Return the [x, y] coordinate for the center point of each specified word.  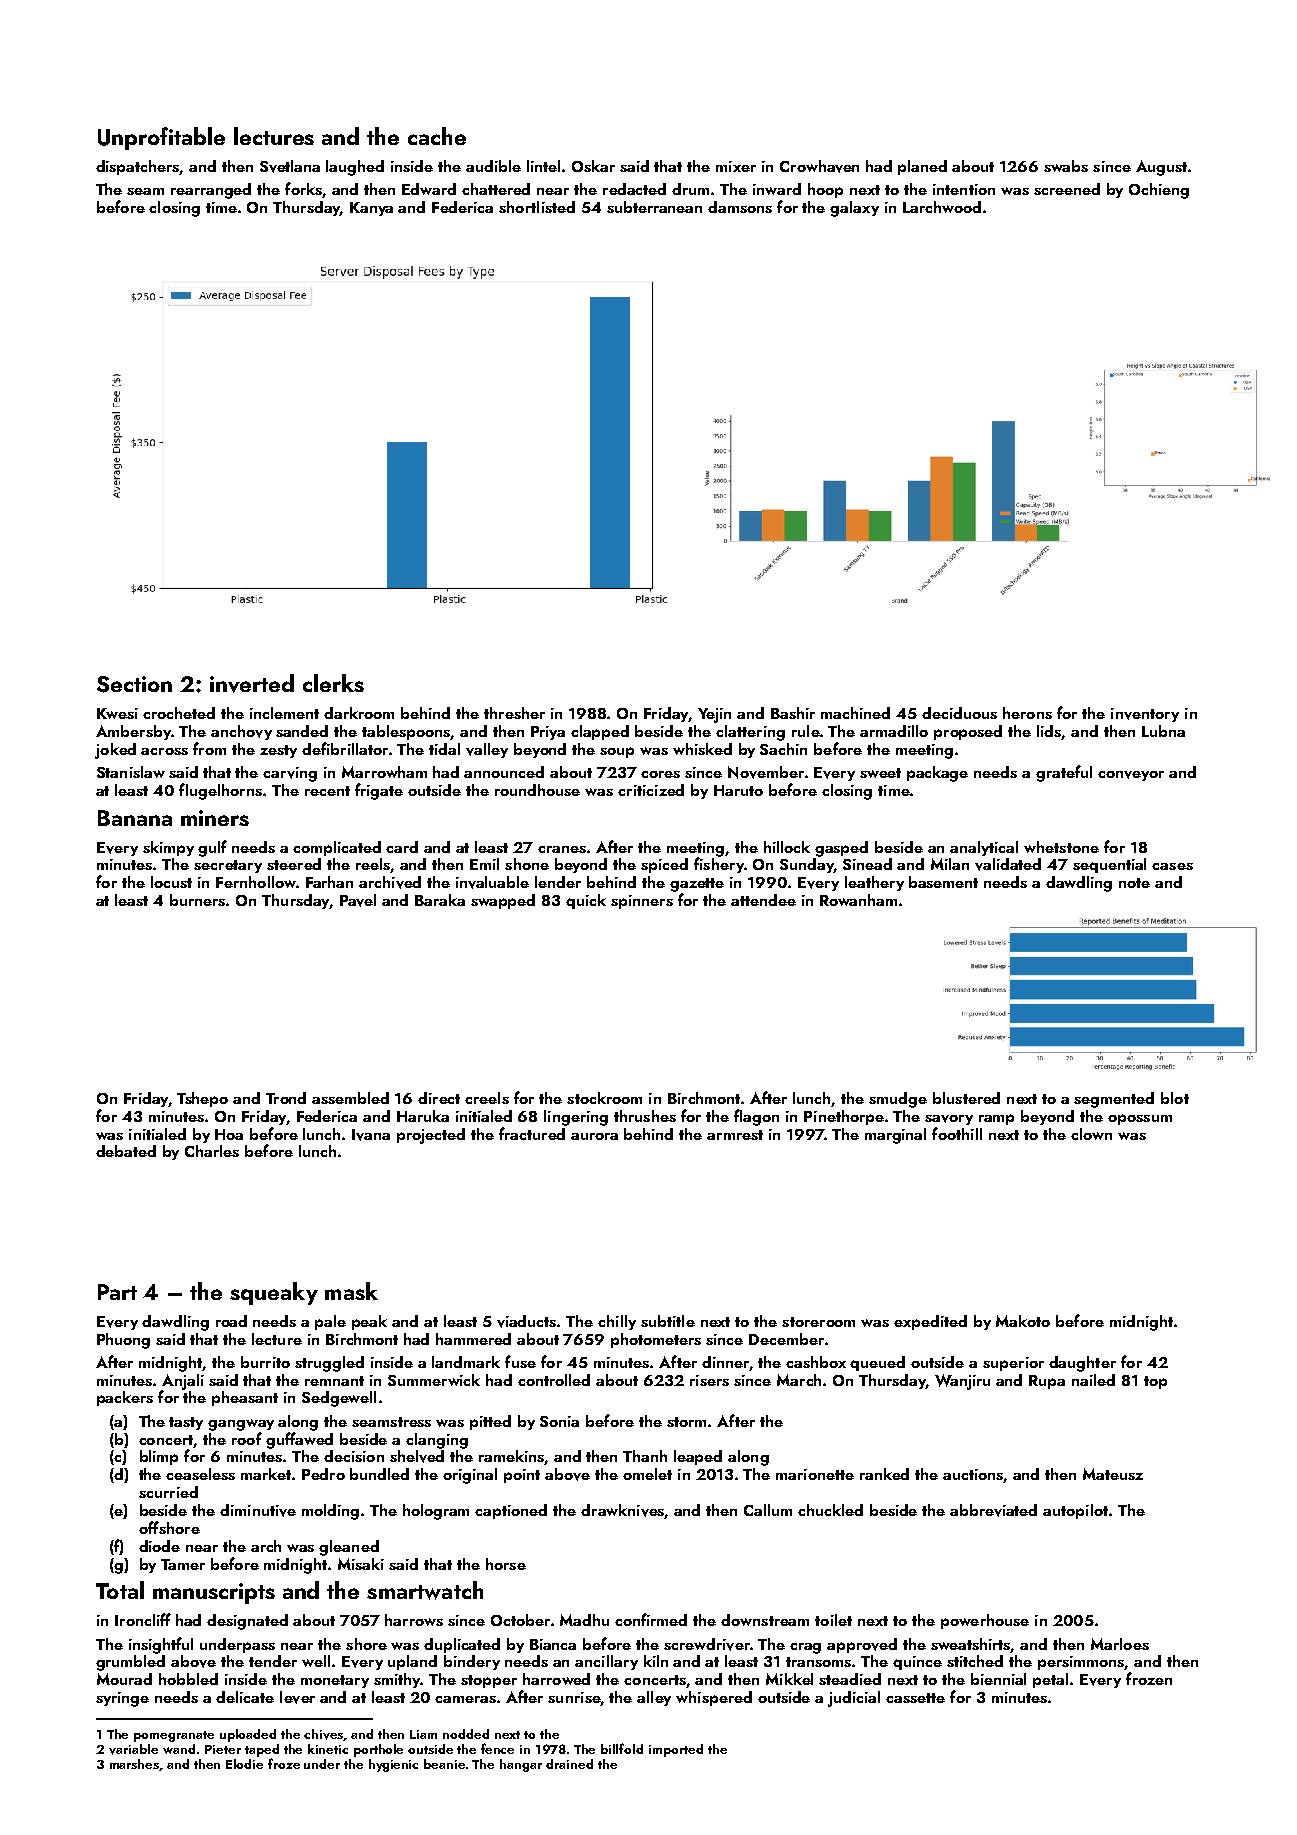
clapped [600, 732]
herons [1027, 713]
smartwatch [425, 1590]
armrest [735, 1135]
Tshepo [202, 1099]
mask [351, 1291]
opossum [1140, 1119]
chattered [496, 189]
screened [1067, 189]
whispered [714, 1698]
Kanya [371, 209]
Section [134, 684]
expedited [930, 1322]
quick [586, 901]
